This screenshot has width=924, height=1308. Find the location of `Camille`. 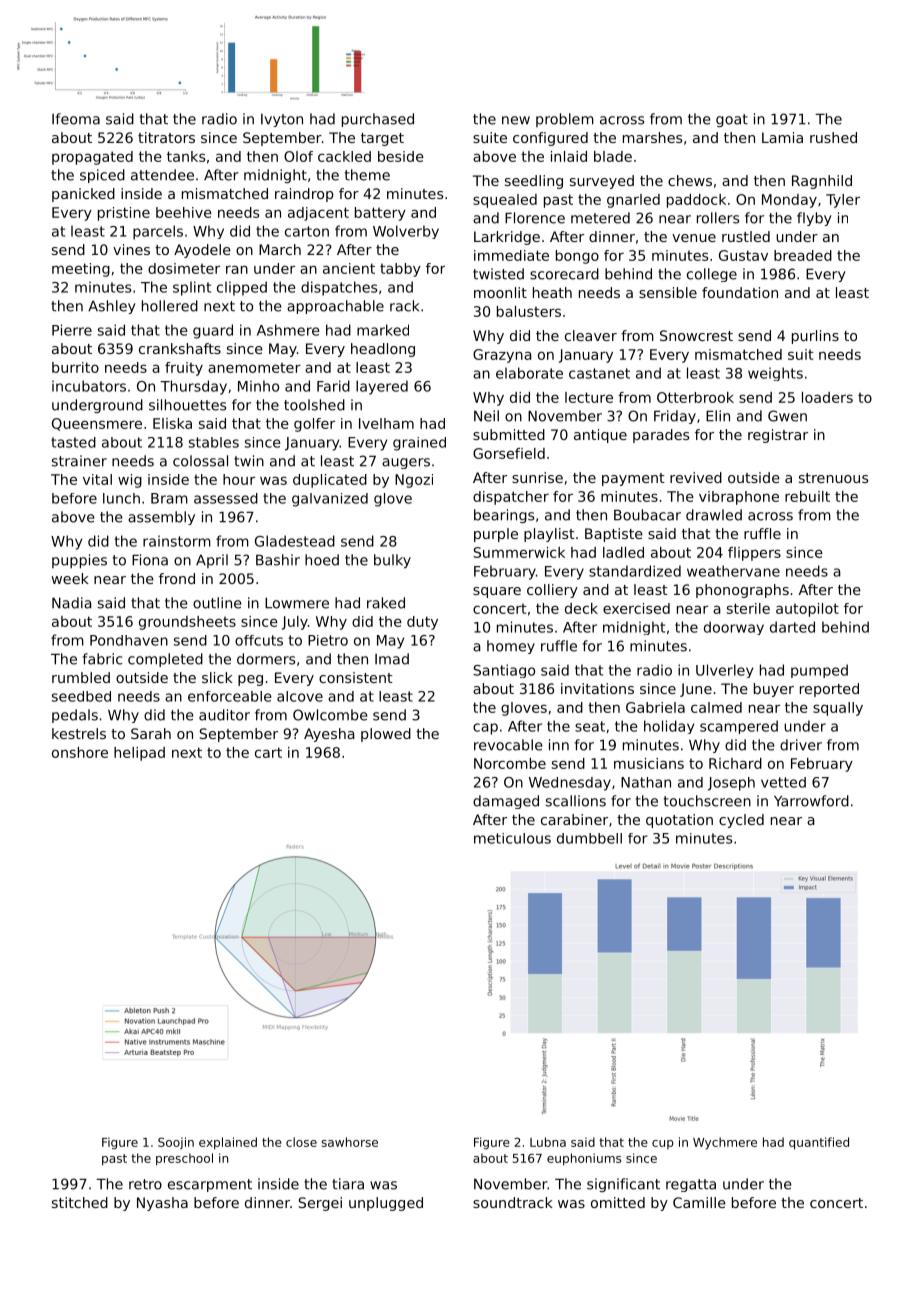

Camille is located at coordinates (699, 1202).
